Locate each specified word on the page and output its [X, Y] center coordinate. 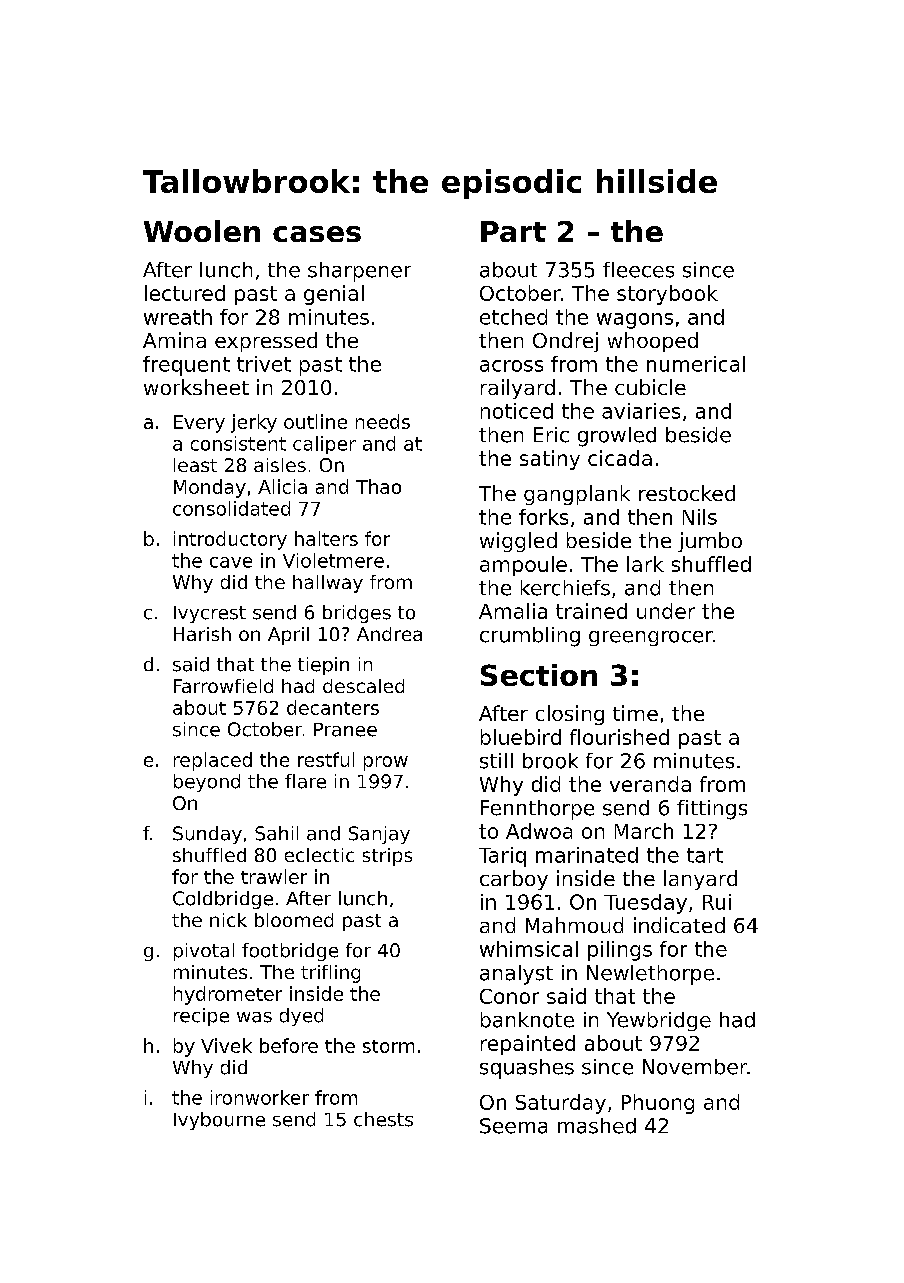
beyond [207, 783]
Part [513, 231]
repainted [528, 1045]
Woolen [202, 231]
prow [386, 763]
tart [705, 855]
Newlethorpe [650, 975]
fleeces [638, 270]
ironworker [260, 1097]
